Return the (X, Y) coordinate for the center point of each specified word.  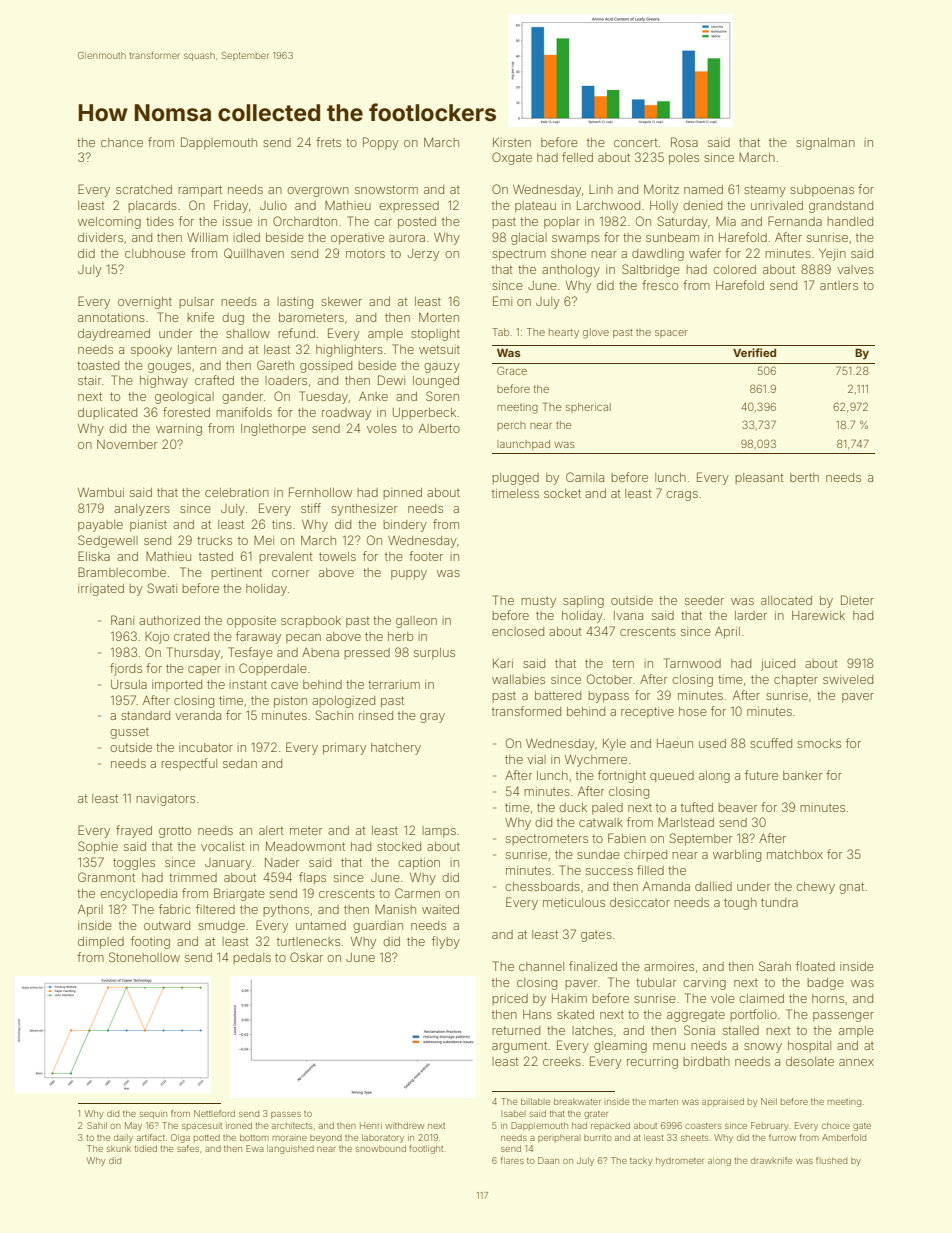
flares (512, 1160)
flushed (831, 1160)
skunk (119, 1148)
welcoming (109, 223)
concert (636, 142)
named (703, 189)
